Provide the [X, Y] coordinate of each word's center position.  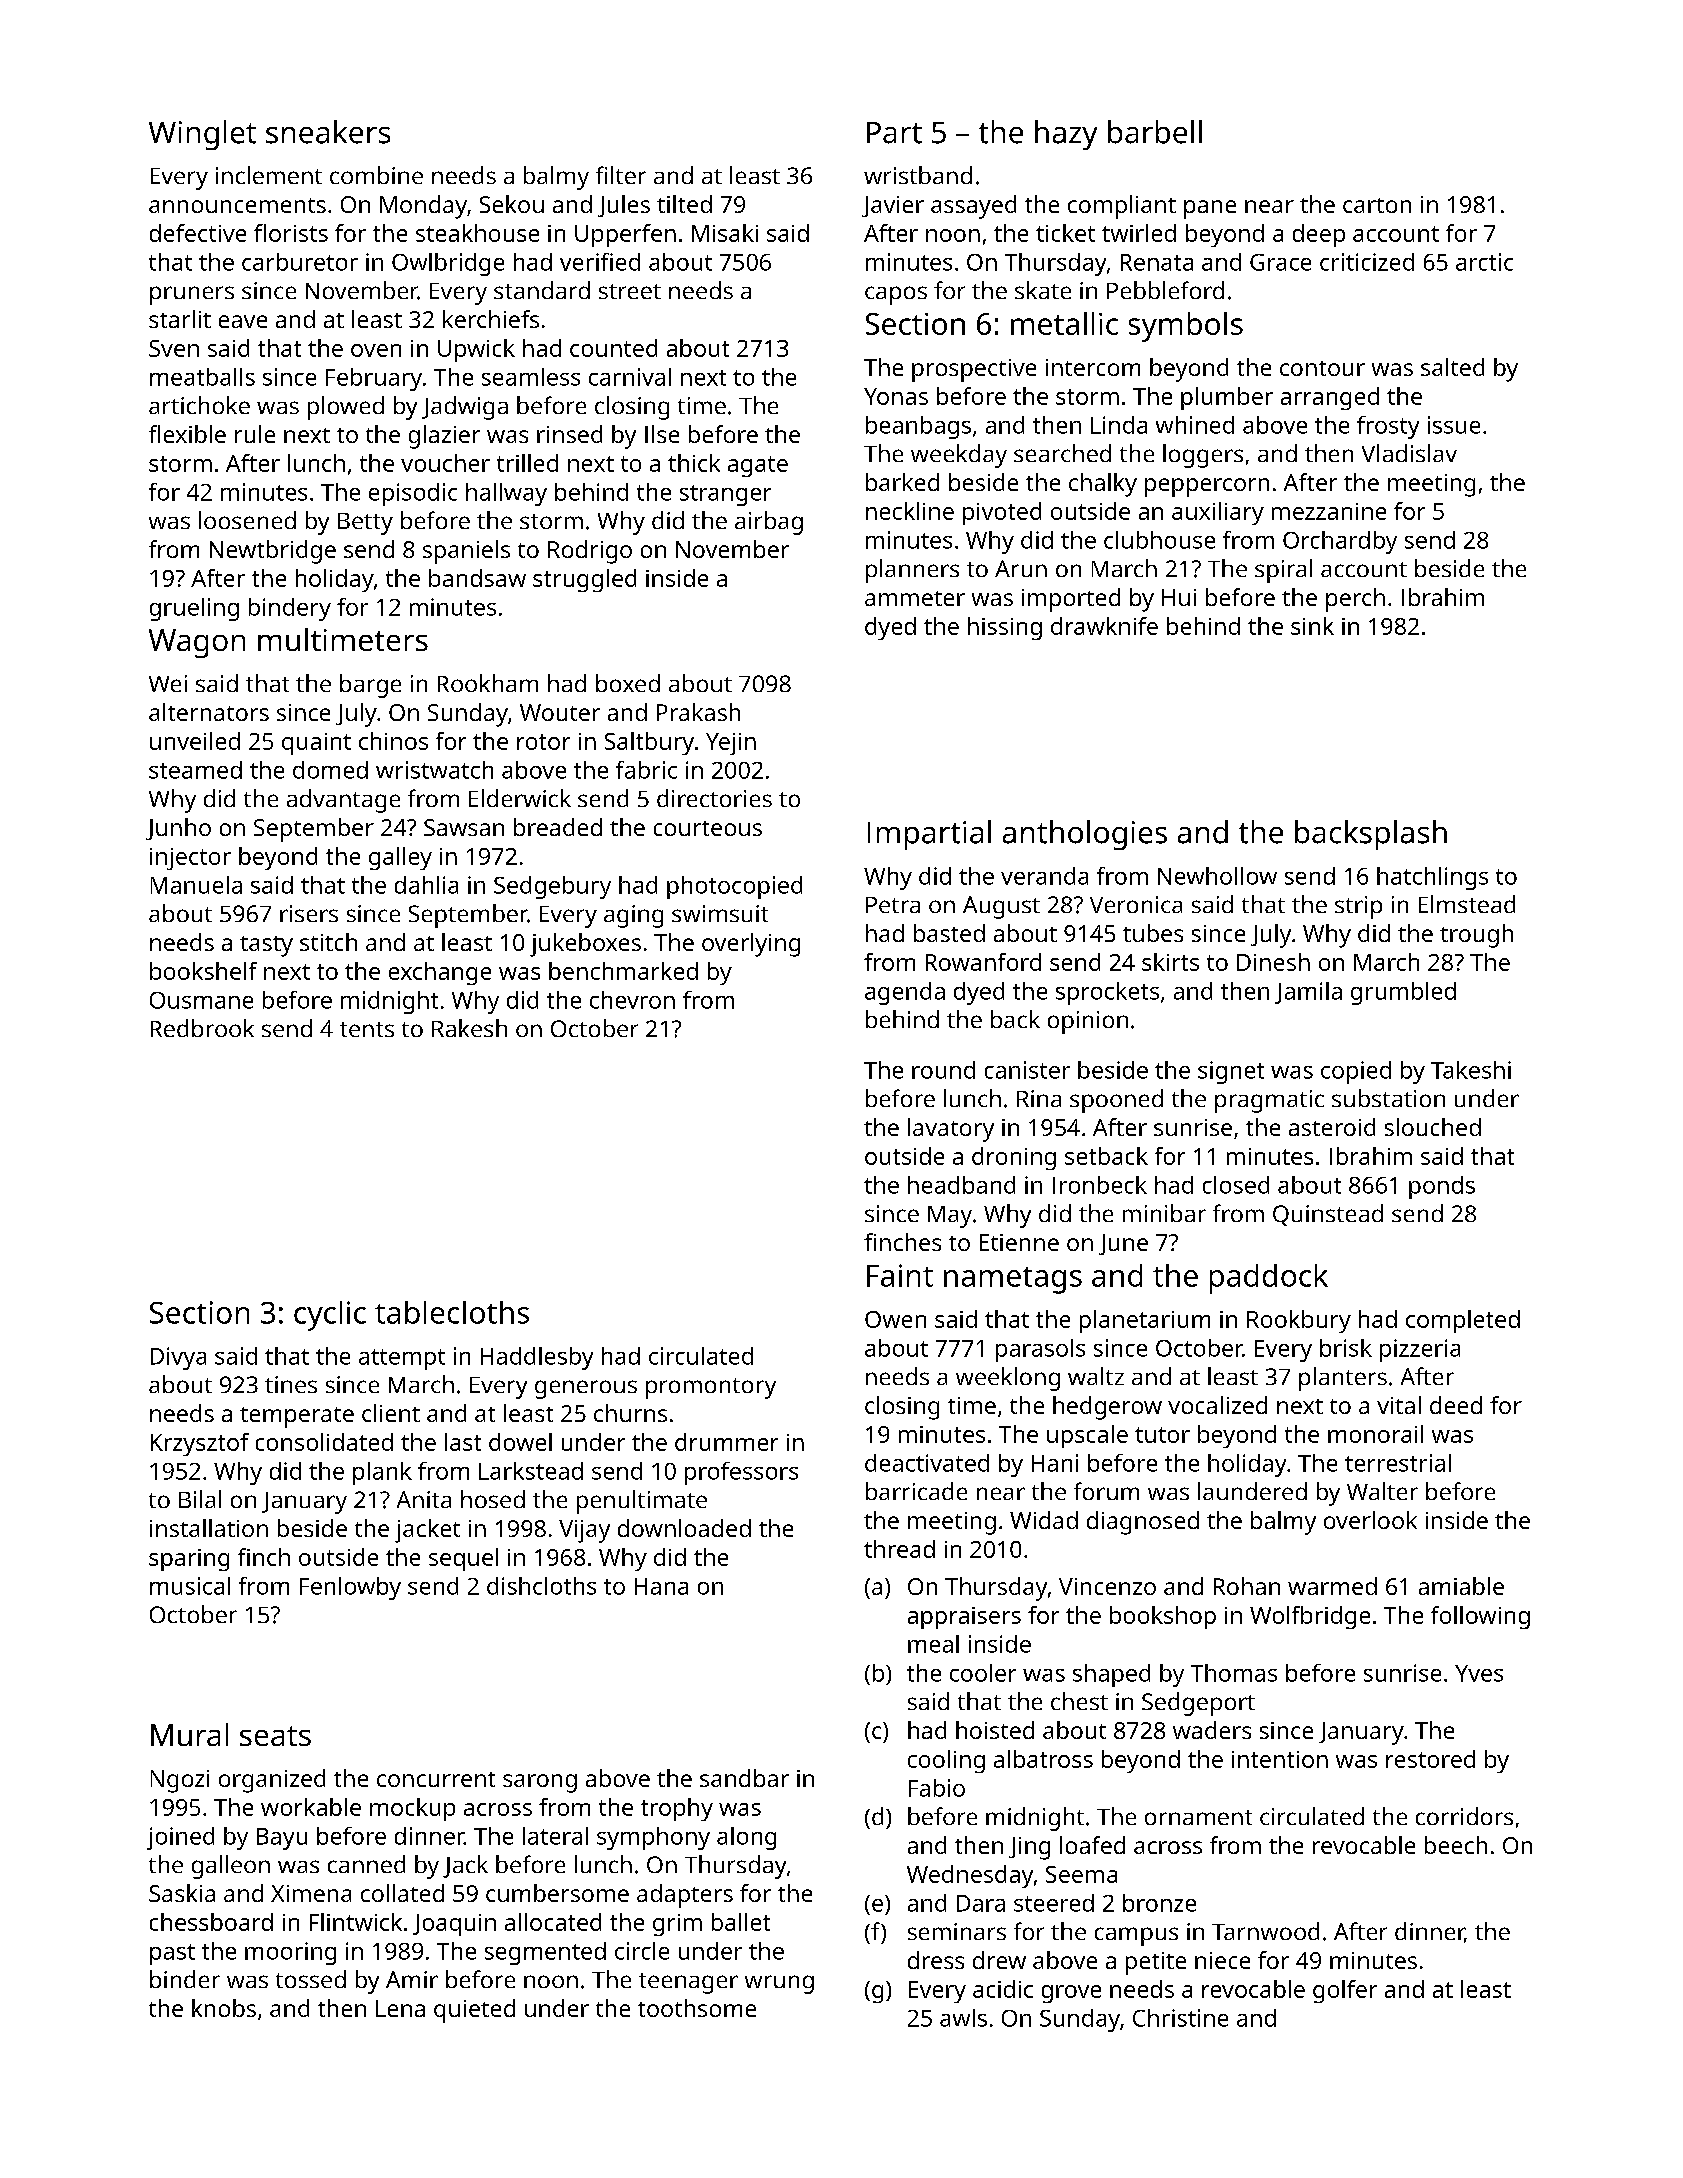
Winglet [202, 135]
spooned [1116, 1101]
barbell [1155, 132]
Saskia [182, 1893]
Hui [1179, 597]
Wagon [197, 643]
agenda [905, 993]
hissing [1005, 628]
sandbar [744, 1778]
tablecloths [452, 1312]
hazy [1066, 135]
